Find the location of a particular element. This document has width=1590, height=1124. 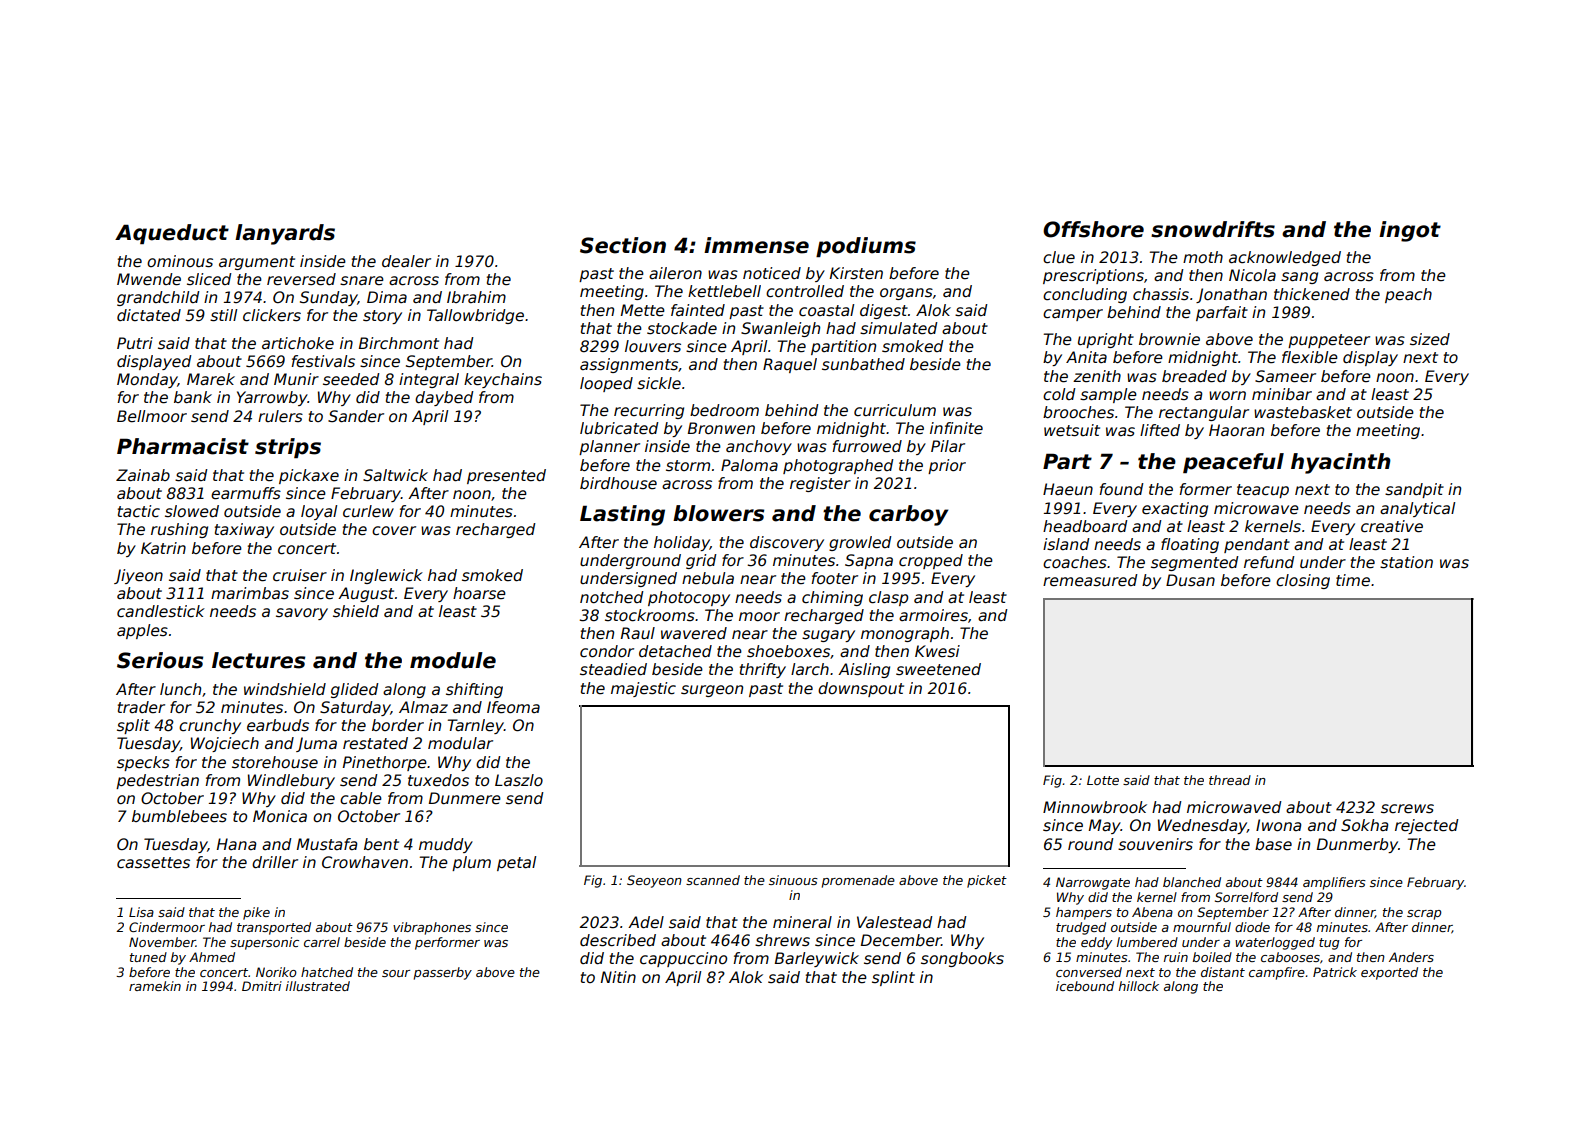

peach is located at coordinates (1408, 295).
